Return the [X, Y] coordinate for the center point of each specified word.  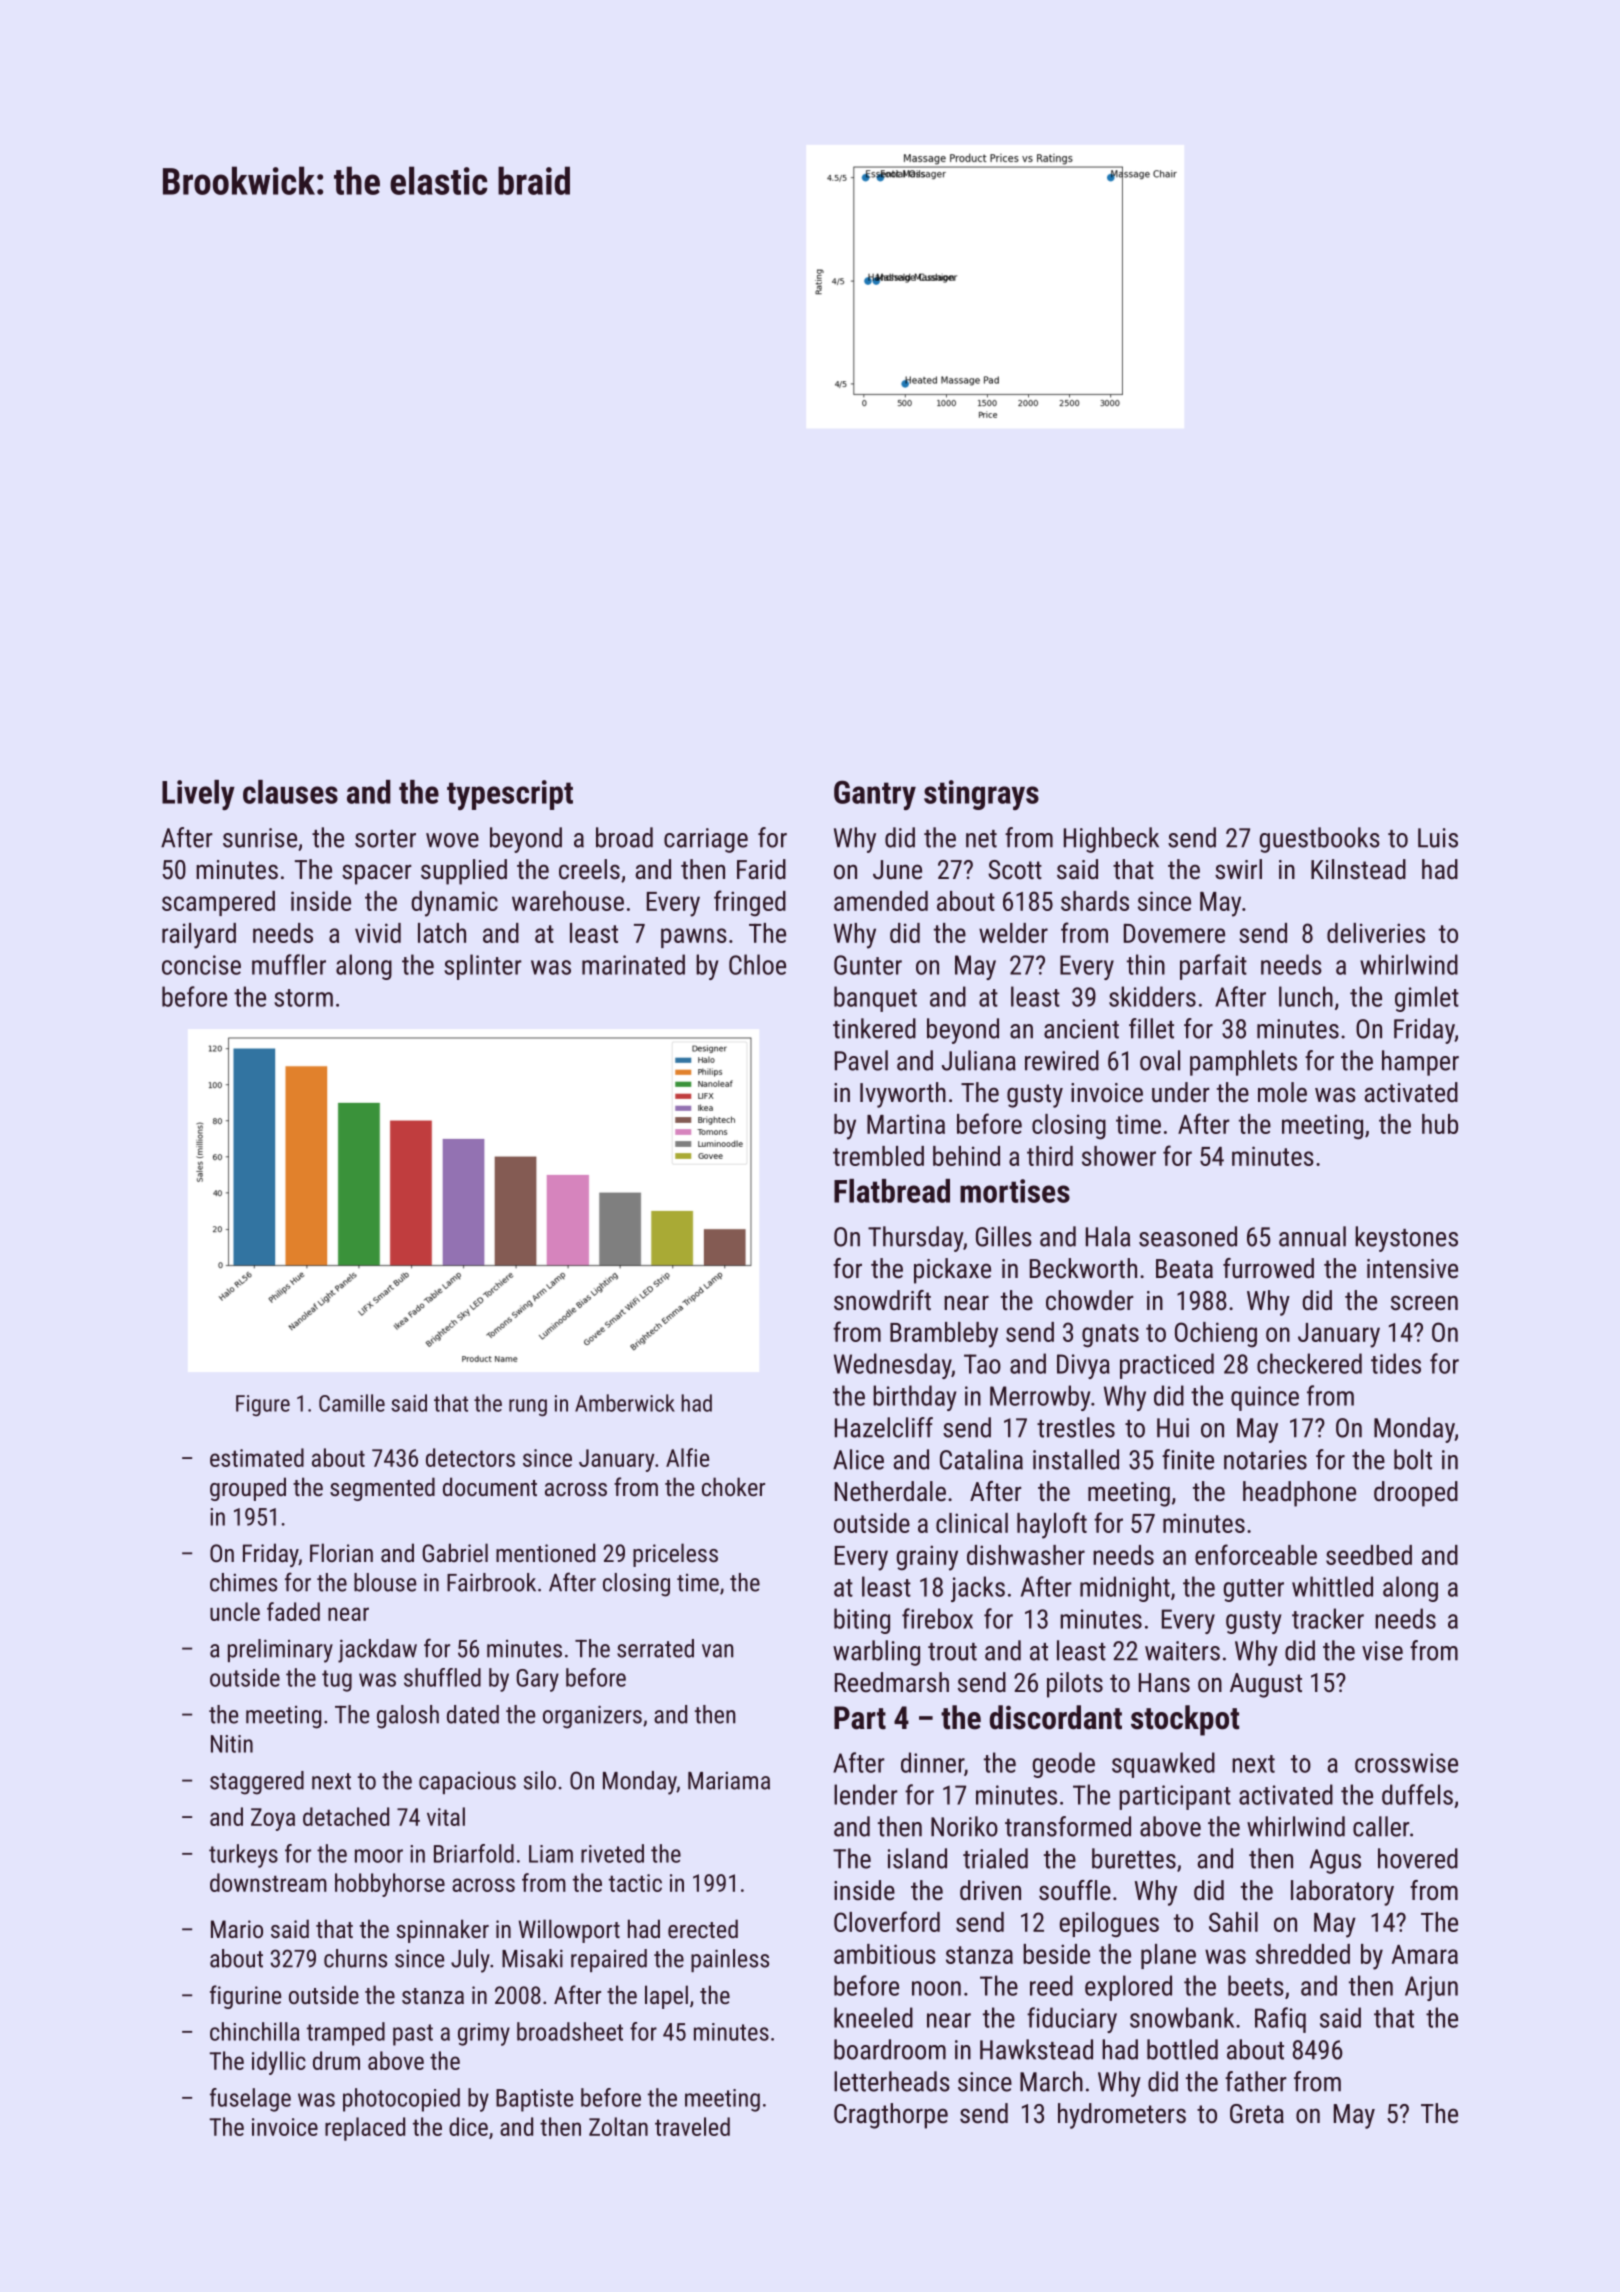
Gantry [875, 795]
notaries [1265, 1460]
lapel [666, 1997]
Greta [1257, 2114]
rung [528, 1407]
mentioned [545, 1552]
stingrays [981, 795]
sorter [385, 839]
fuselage [250, 2100]
